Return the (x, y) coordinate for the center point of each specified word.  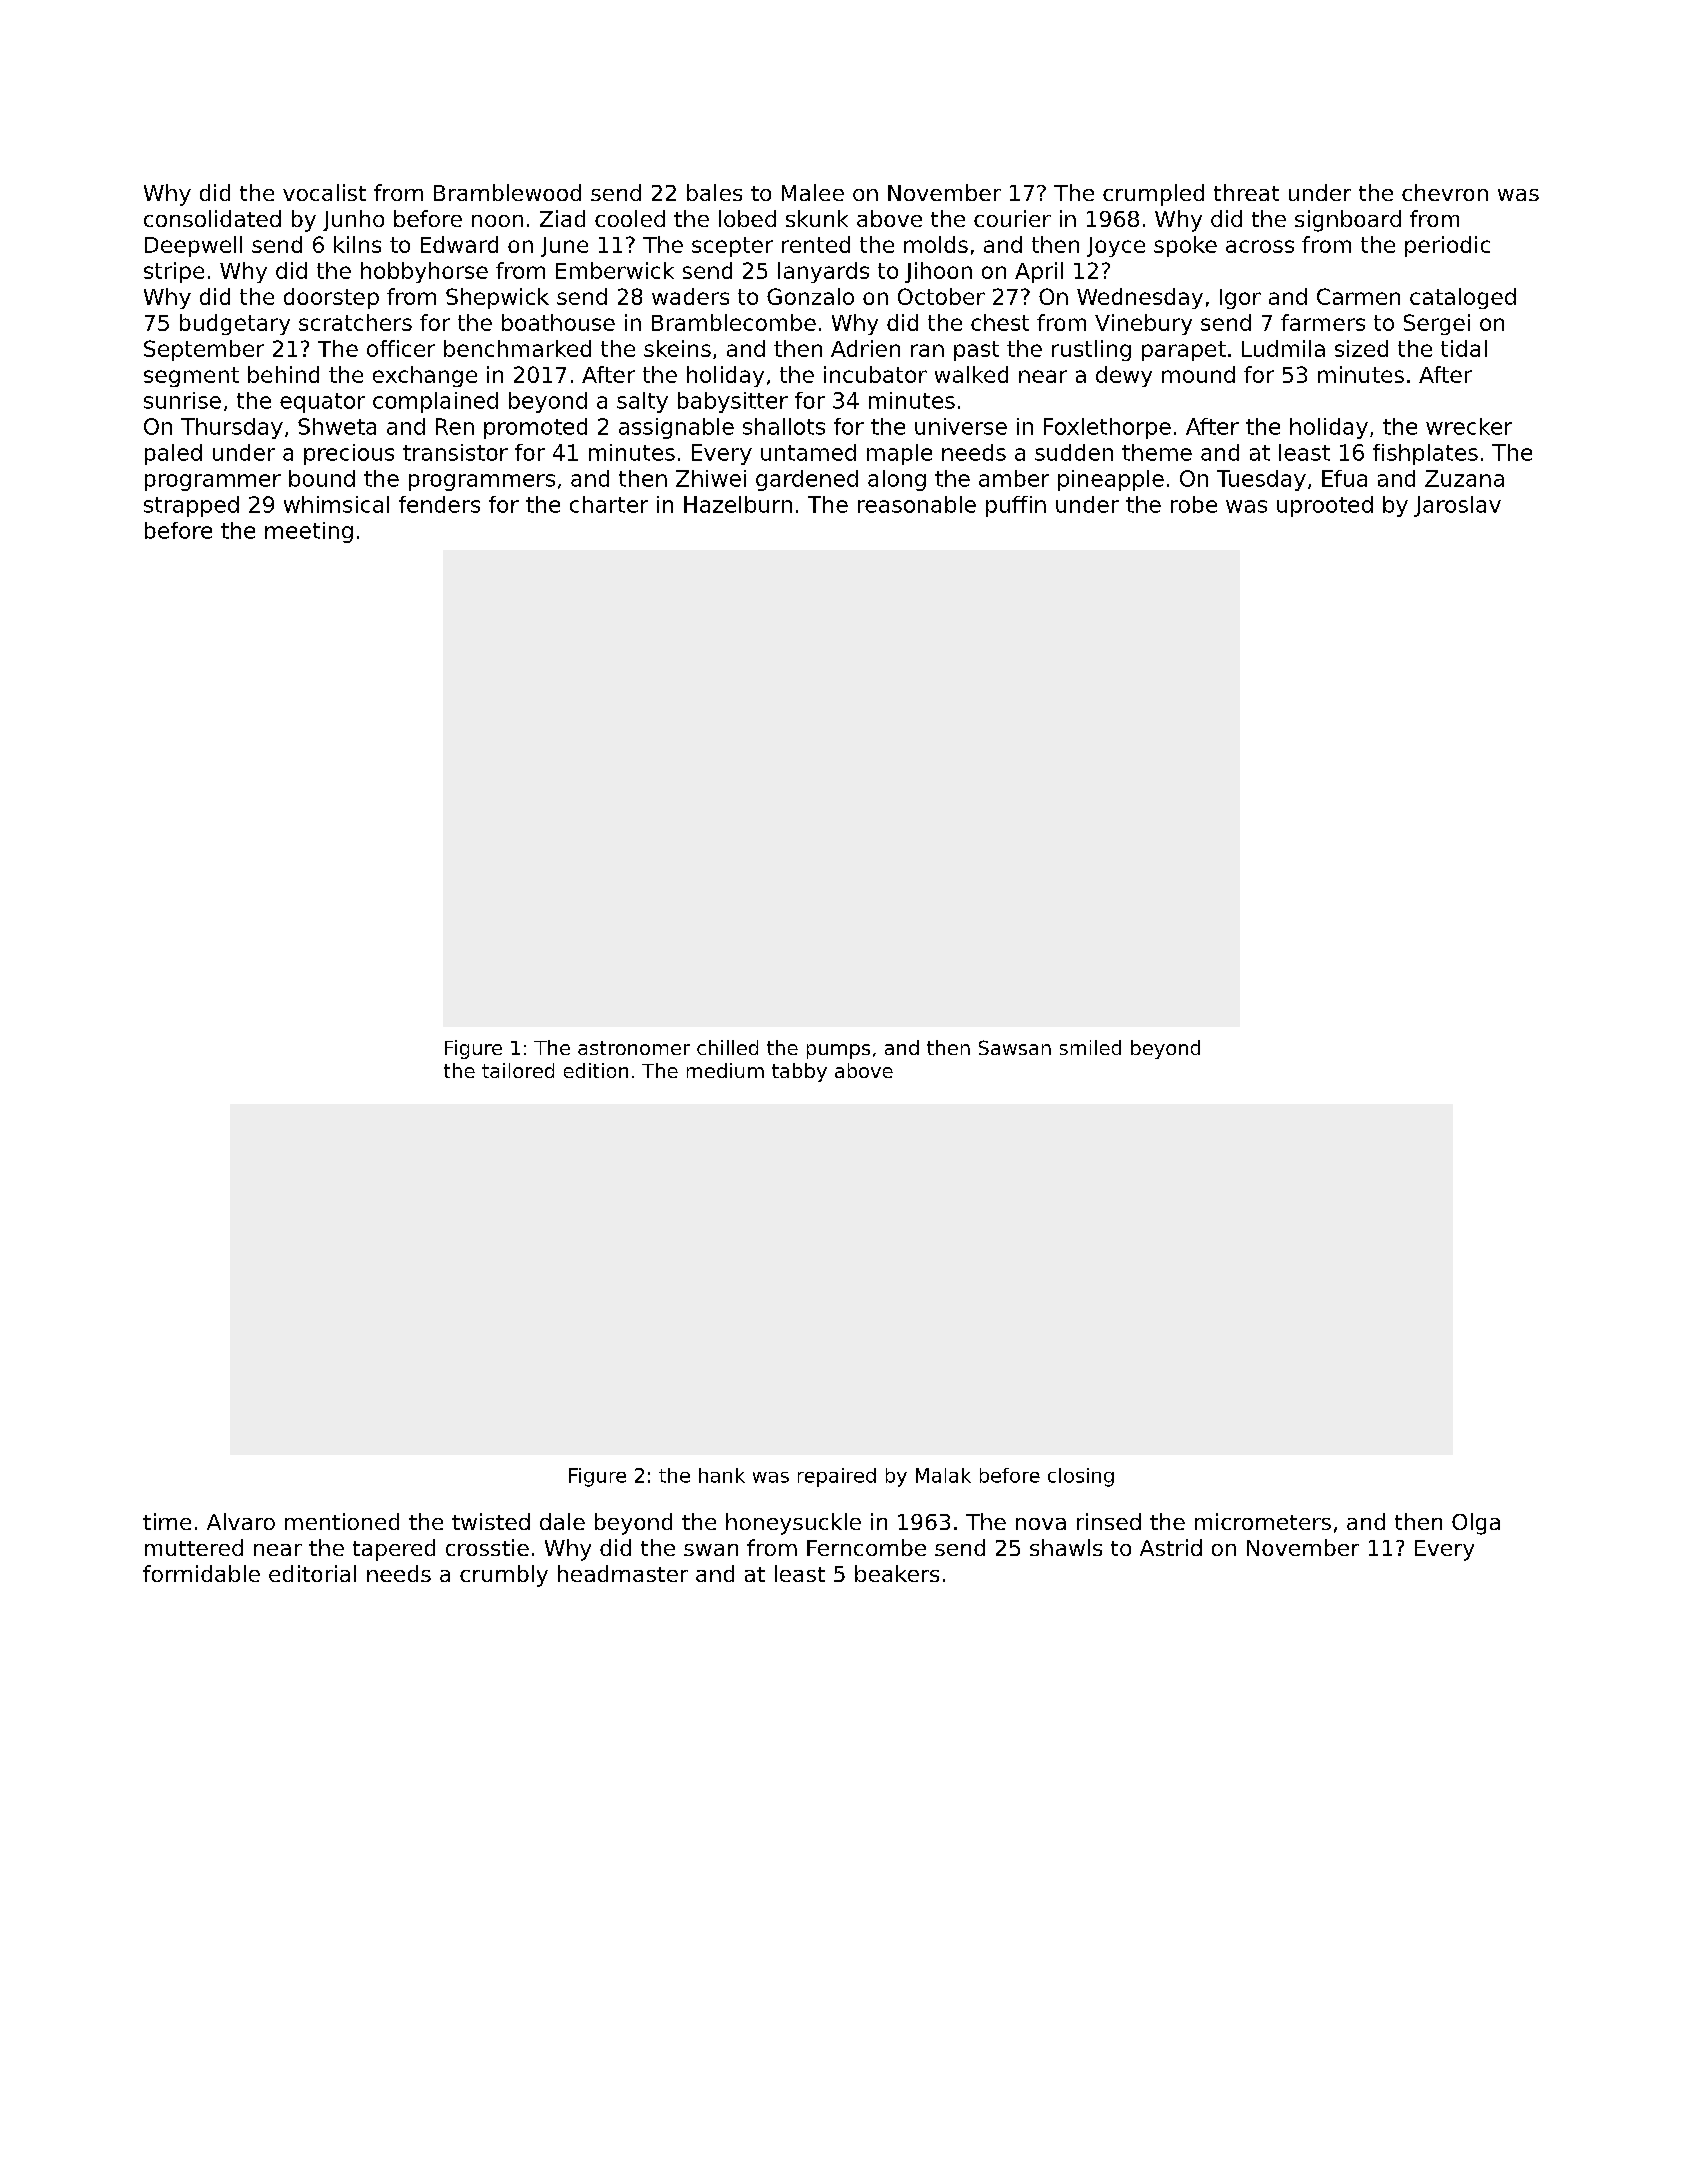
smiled (1090, 1047)
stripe (174, 272)
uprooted (1325, 506)
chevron (1445, 192)
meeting (309, 532)
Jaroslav (1457, 506)
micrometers (1263, 1521)
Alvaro (241, 1521)
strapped (191, 506)
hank (722, 1475)
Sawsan (1015, 1047)
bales (714, 192)
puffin (1016, 506)
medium (725, 1070)
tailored (518, 1070)
